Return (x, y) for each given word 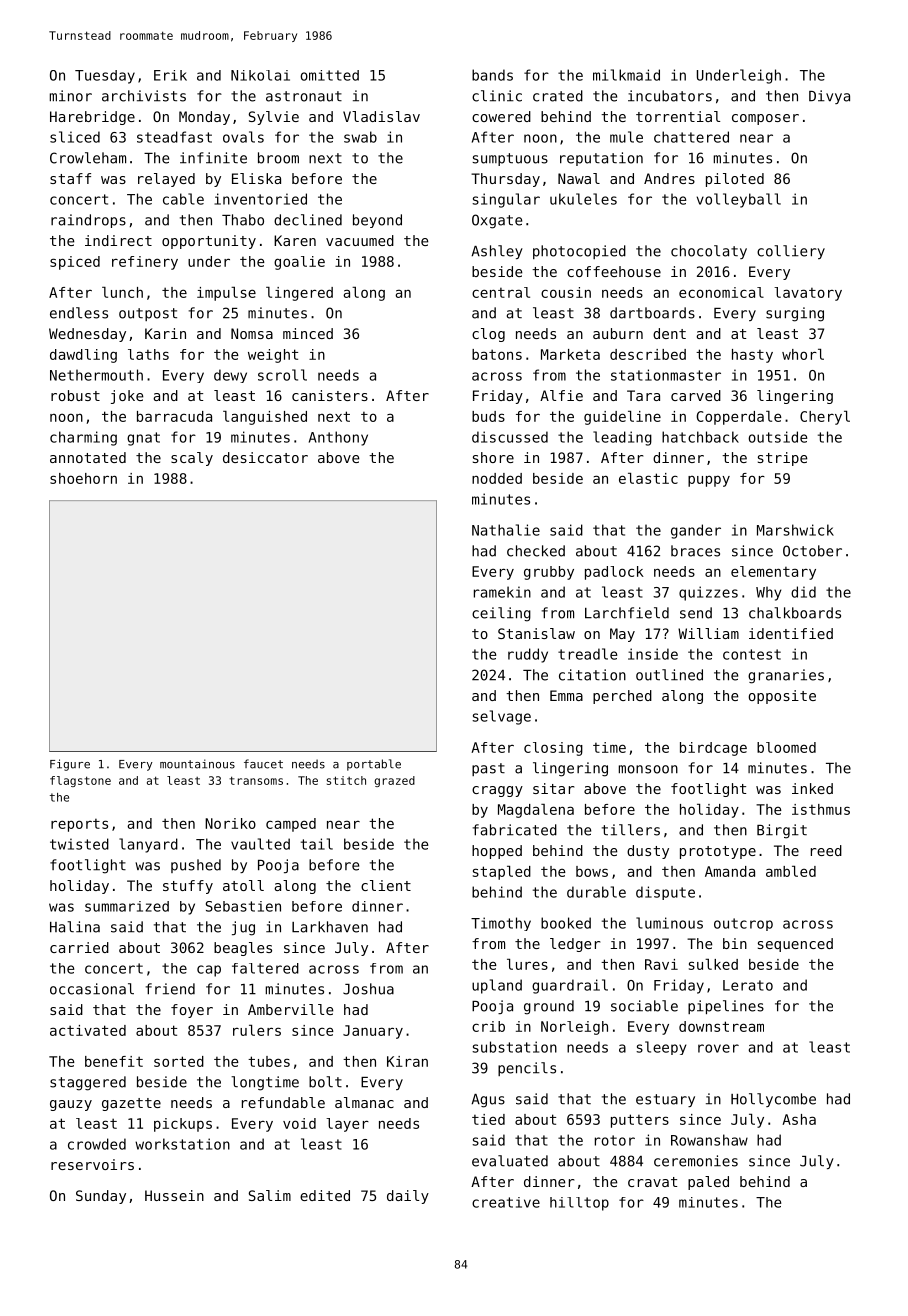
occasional (92, 989)
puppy (709, 481)
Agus (488, 1101)
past (488, 769)
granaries (786, 676)
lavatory (808, 294)
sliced (75, 137)
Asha (799, 1119)
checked (536, 551)
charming (83, 438)
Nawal (579, 178)
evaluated (510, 1161)
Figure (70, 765)
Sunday (101, 1197)
